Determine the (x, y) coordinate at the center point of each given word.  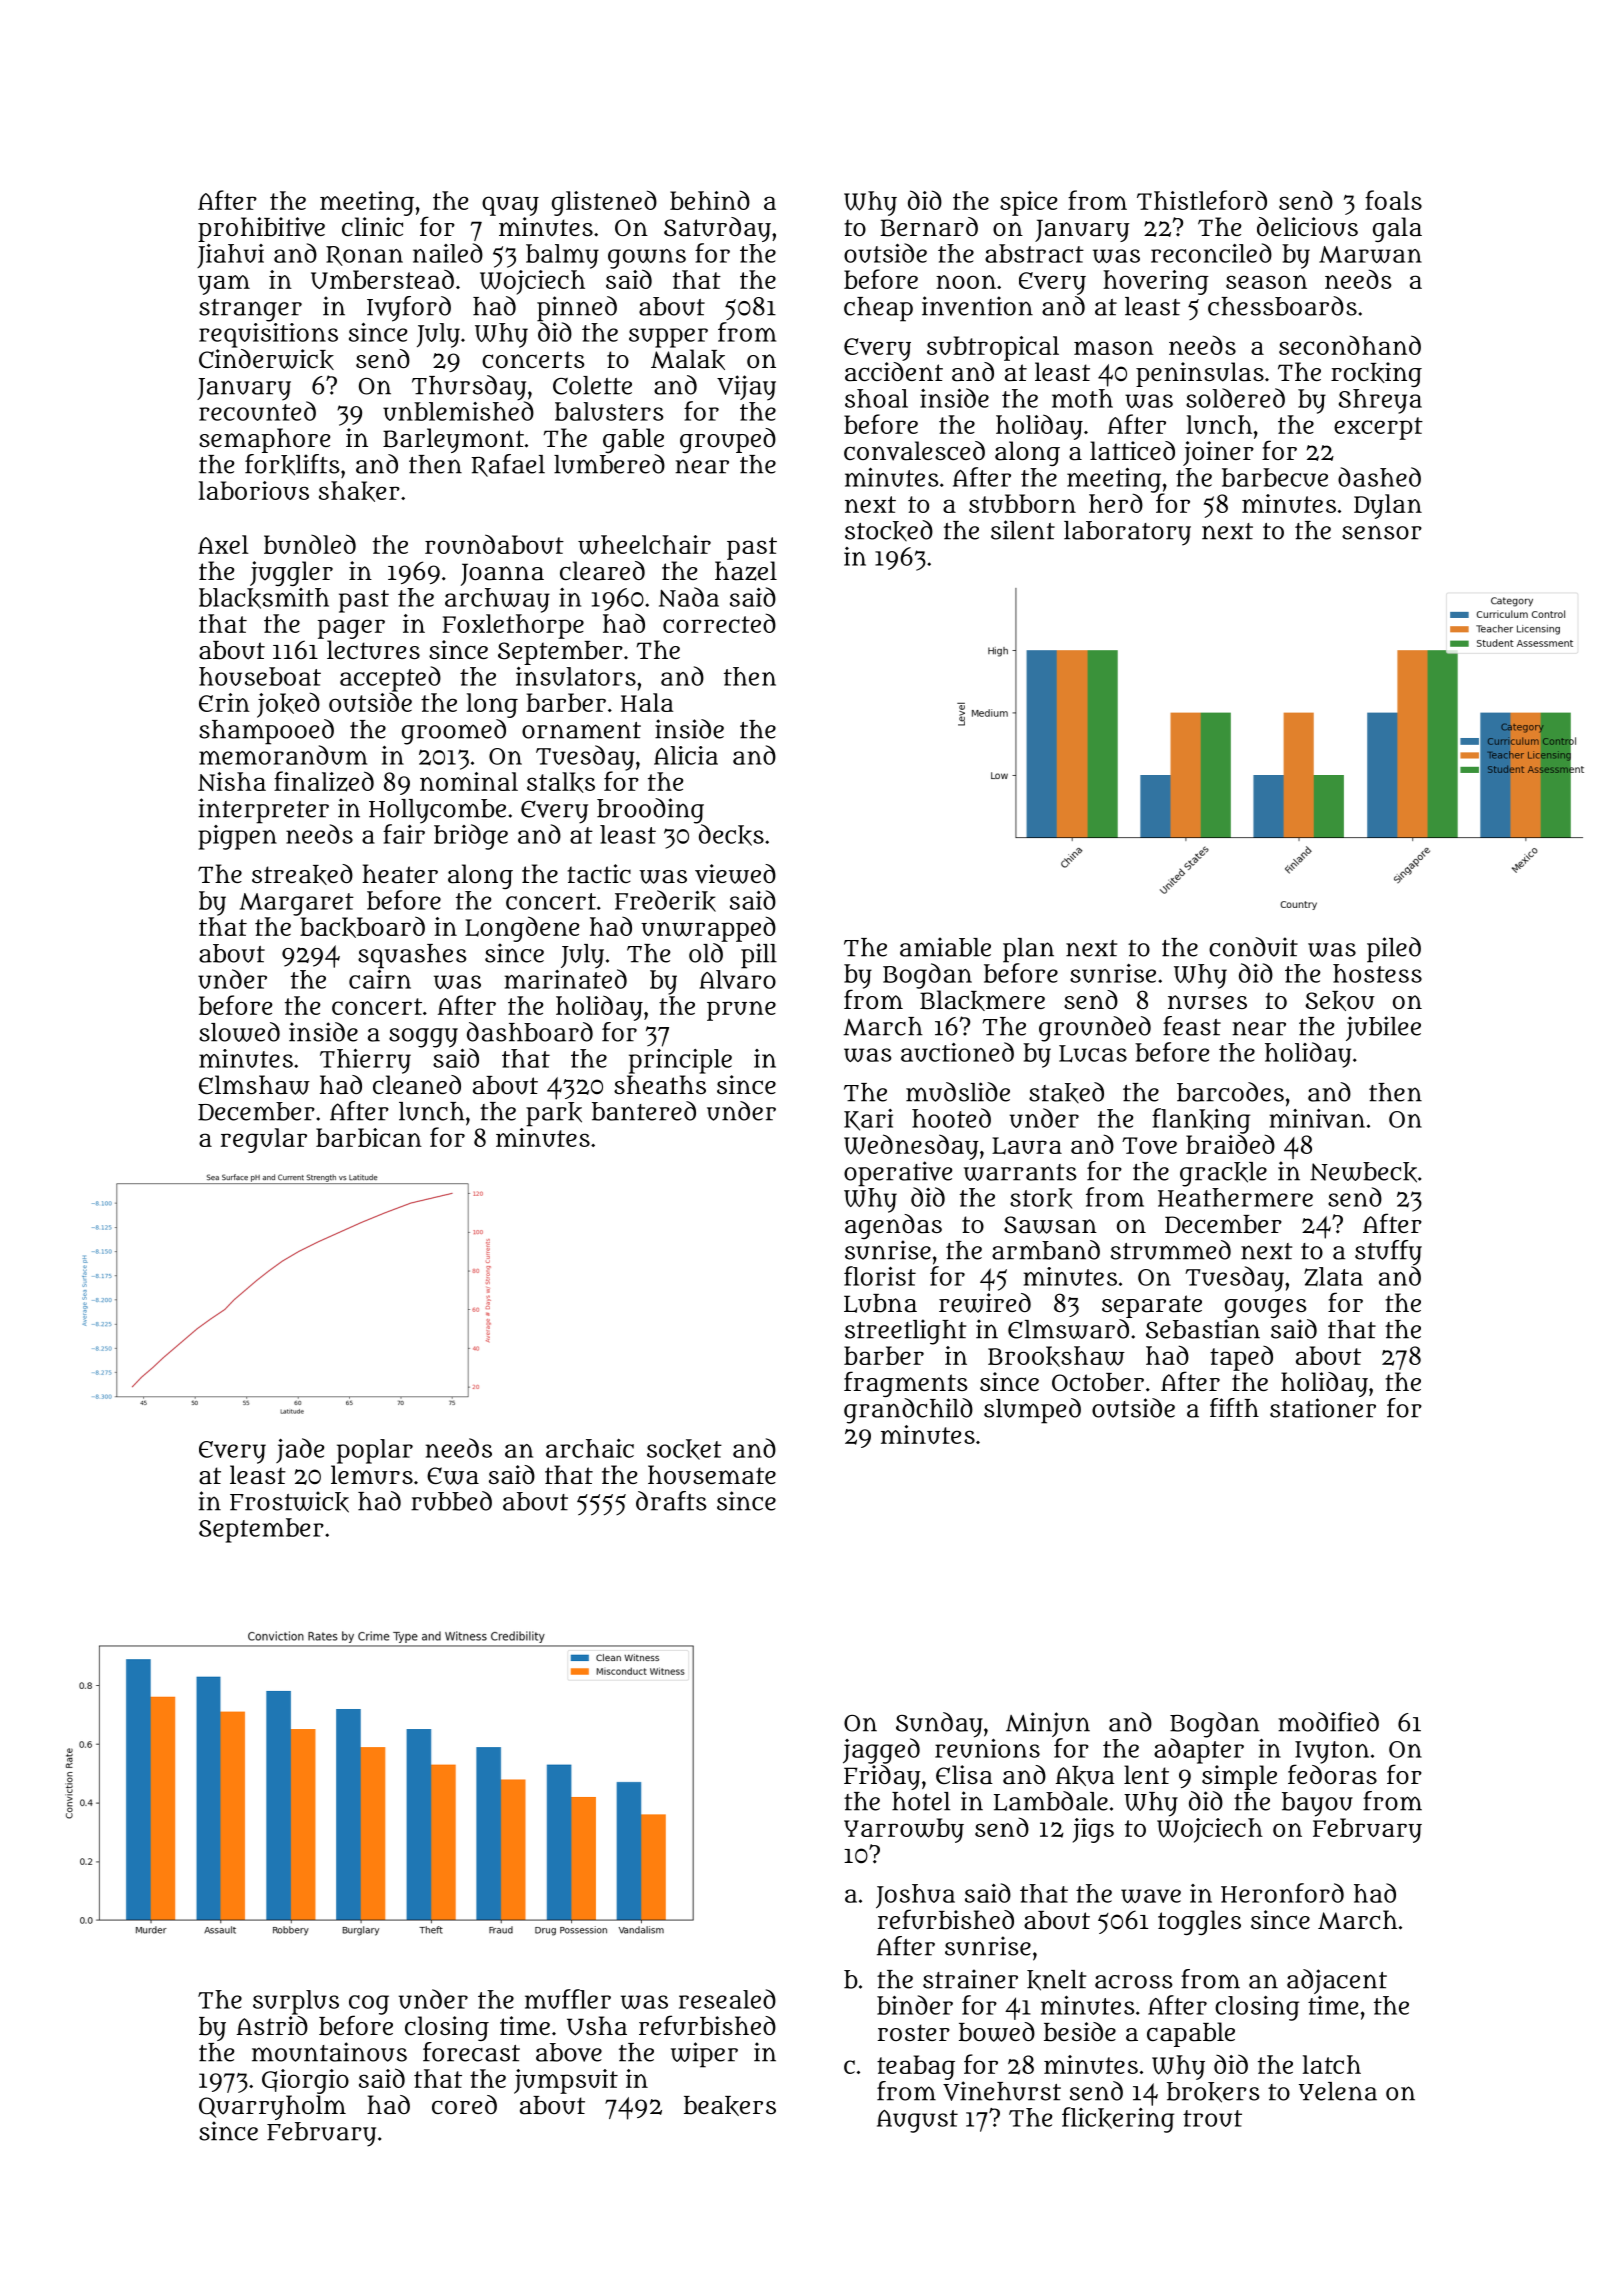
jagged (881, 1751)
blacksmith (264, 598)
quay (510, 206)
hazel (746, 571)
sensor (1382, 532)
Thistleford (1202, 200)
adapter (1199, 1751)
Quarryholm (272, 2107)
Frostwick (289, 1502)
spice (1028, 203)
